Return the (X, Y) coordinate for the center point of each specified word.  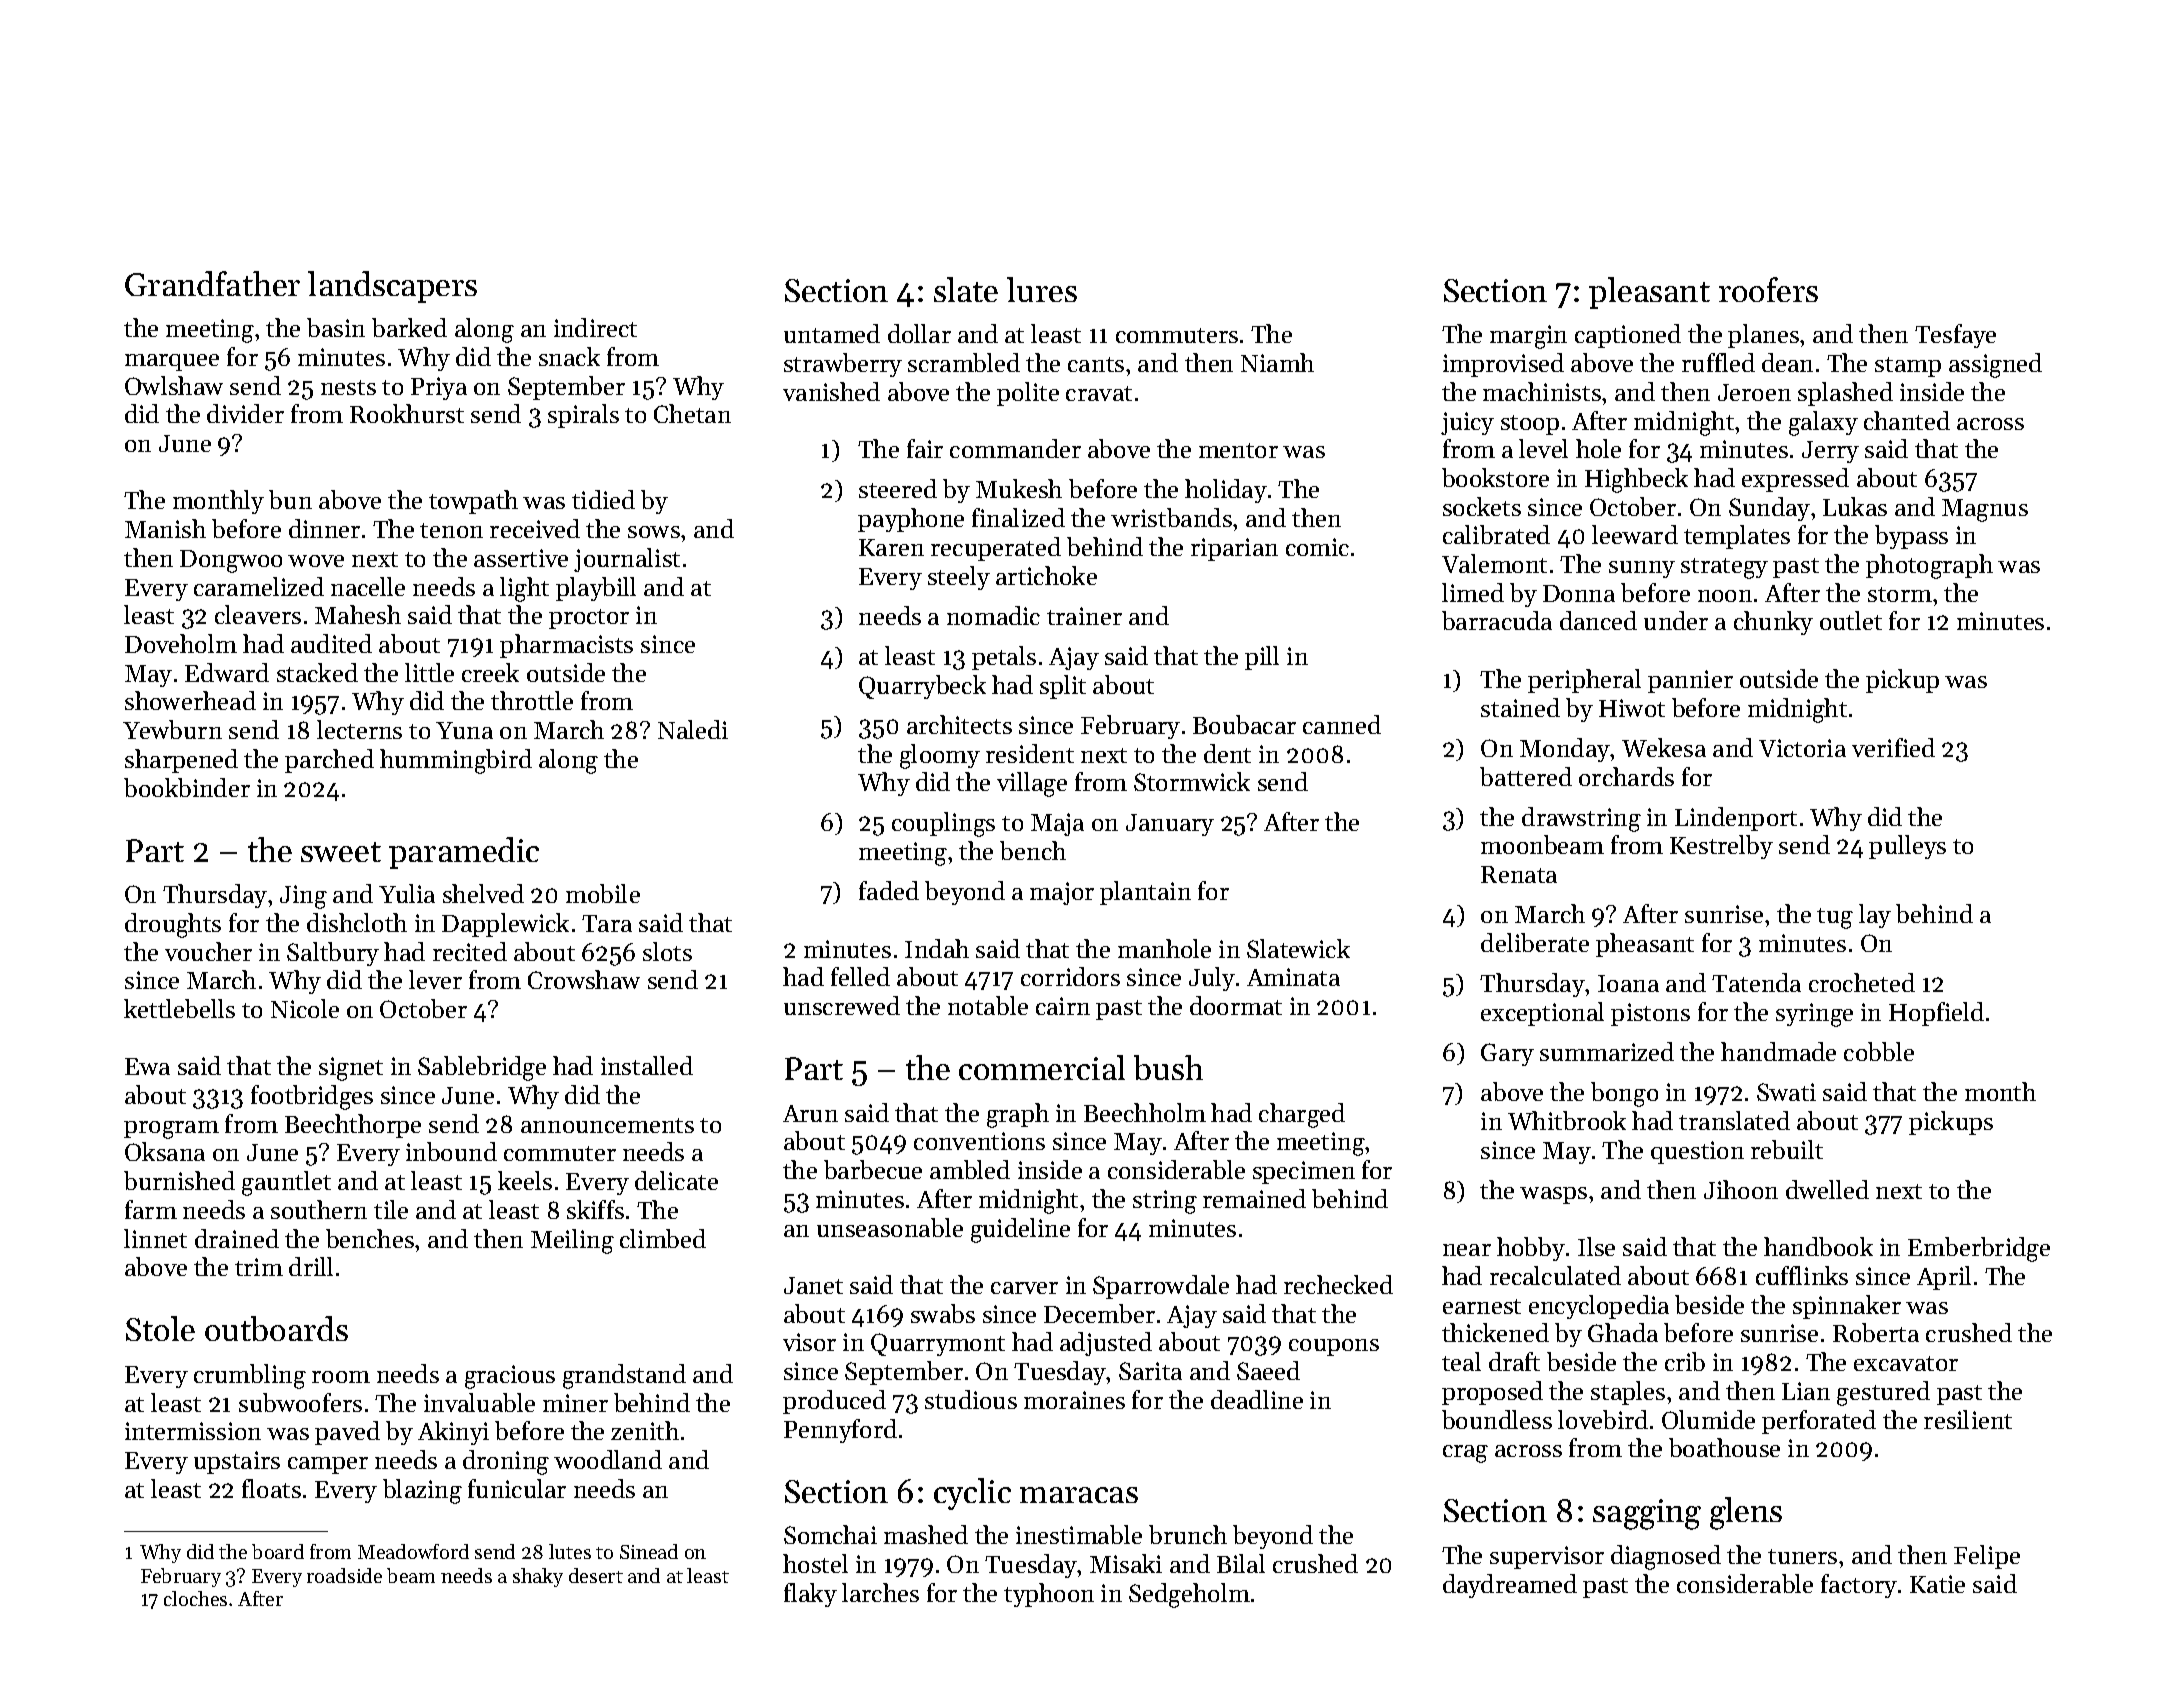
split (1063, 687)
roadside (344, 1575)
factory (1859, 1586)
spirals (583, 416)
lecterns (359, 729)
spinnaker (1847, 1307)
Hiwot (1632, 708)
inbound (451, 1151)
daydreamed (1510, 1586)
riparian (1234, 549)
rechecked (1338, 1284)
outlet (1851, 620)
